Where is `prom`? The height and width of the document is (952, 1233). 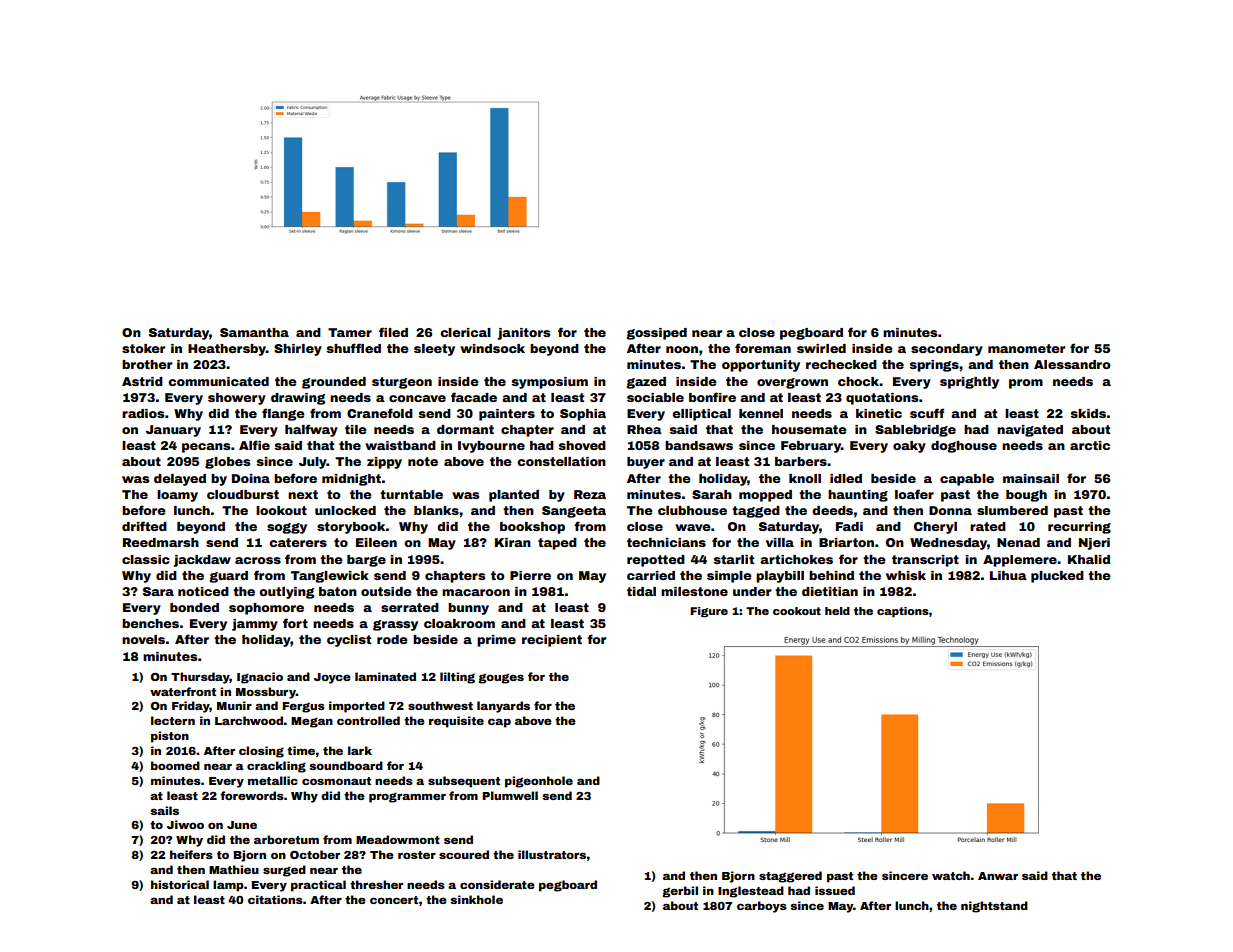 prom is located at coordinates (1026, 384).
